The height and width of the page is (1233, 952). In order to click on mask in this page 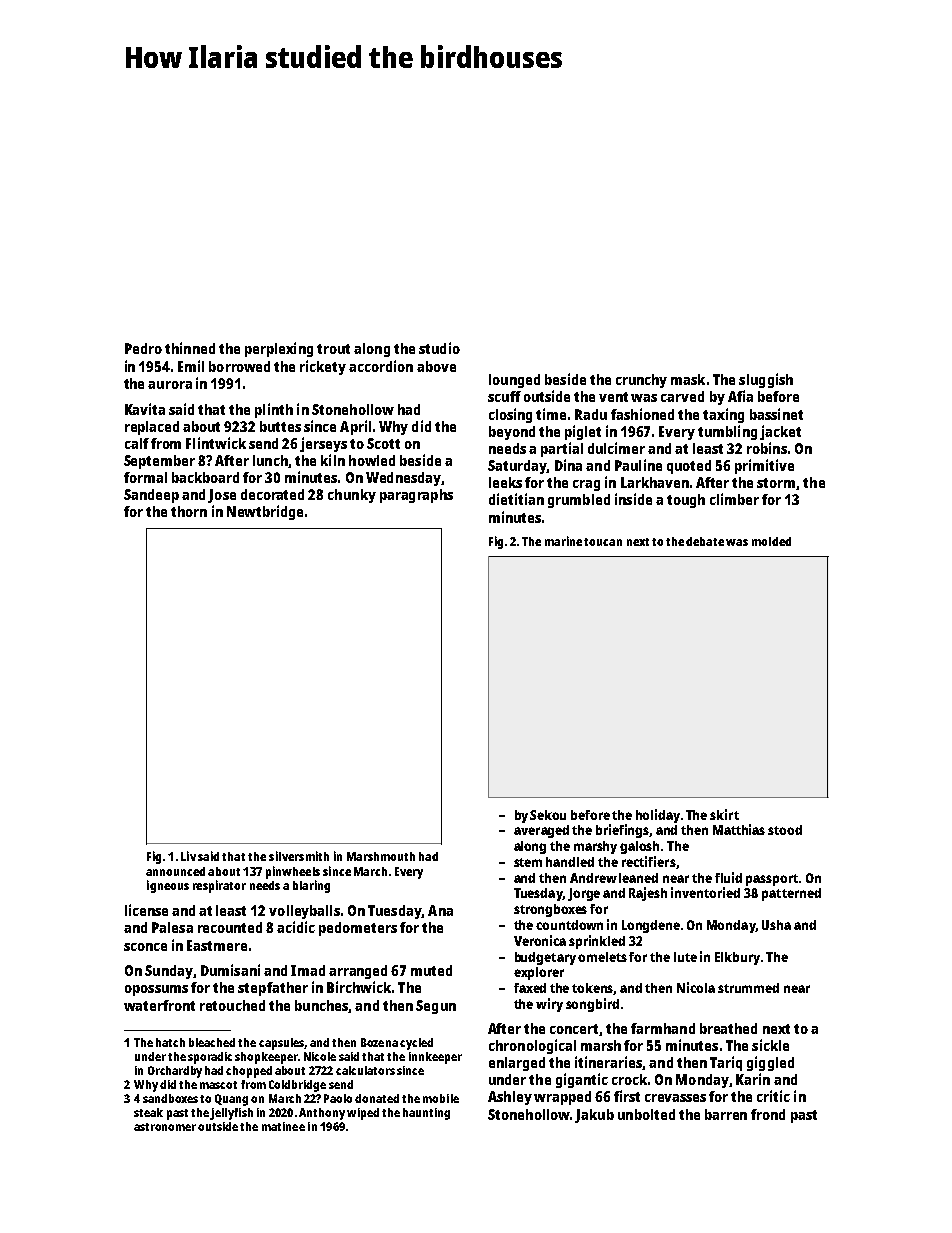, I will do `click(688, 379)`.
